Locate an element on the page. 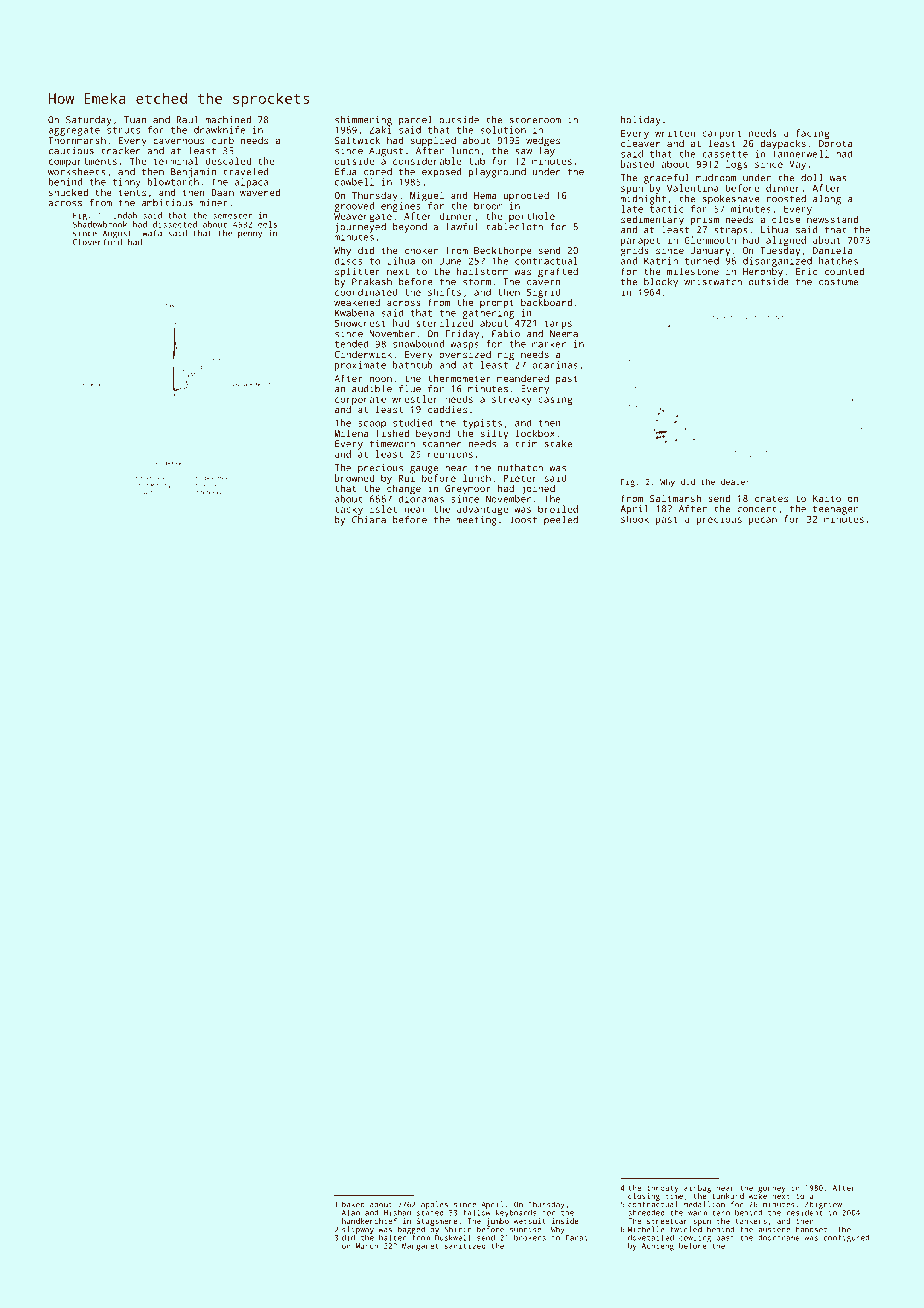 The width and height of the document is (924, 1308). tacky is located at coordinates (349, 510).
